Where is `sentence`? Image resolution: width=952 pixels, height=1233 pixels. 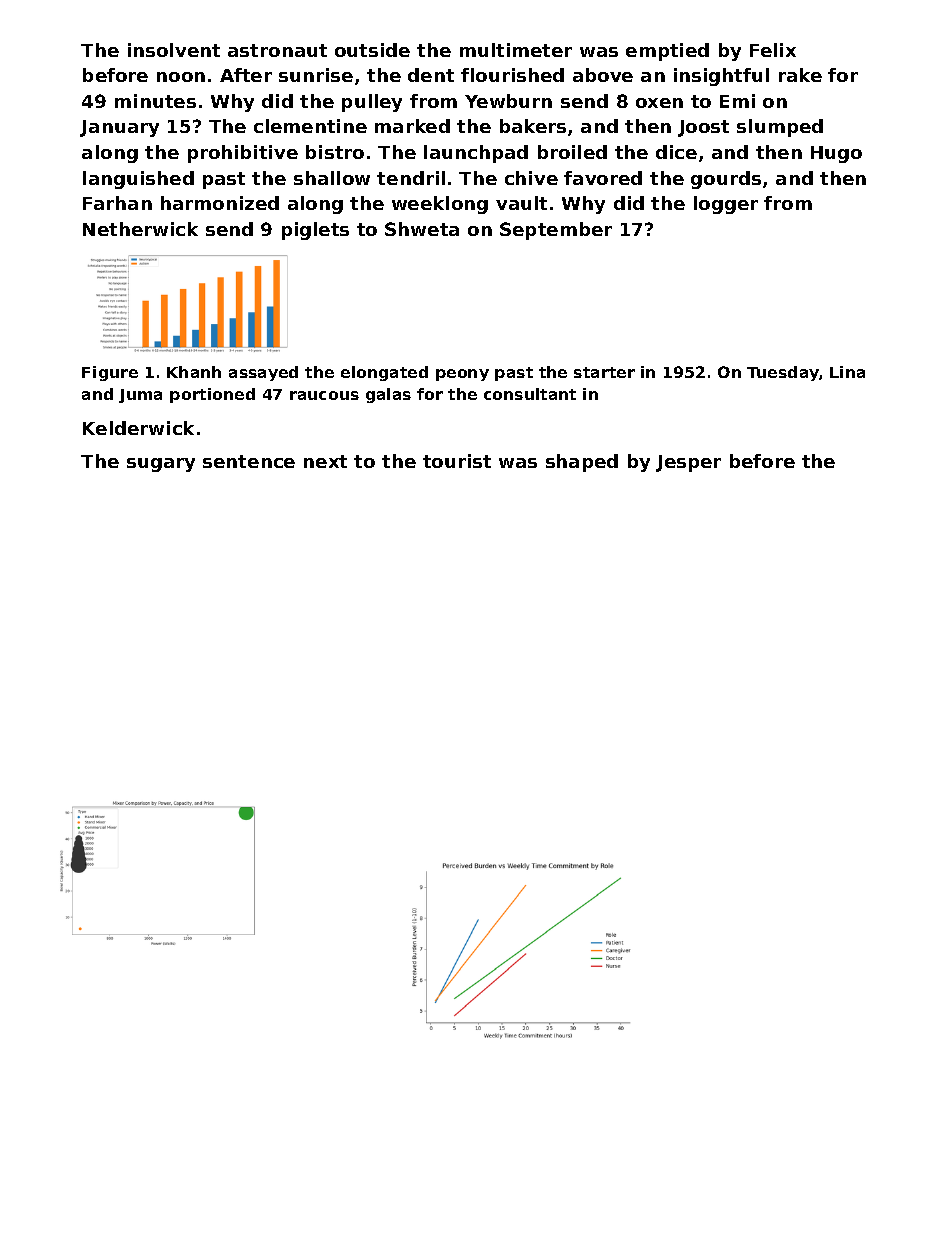 sentence is located at coordinates (249, 461).
